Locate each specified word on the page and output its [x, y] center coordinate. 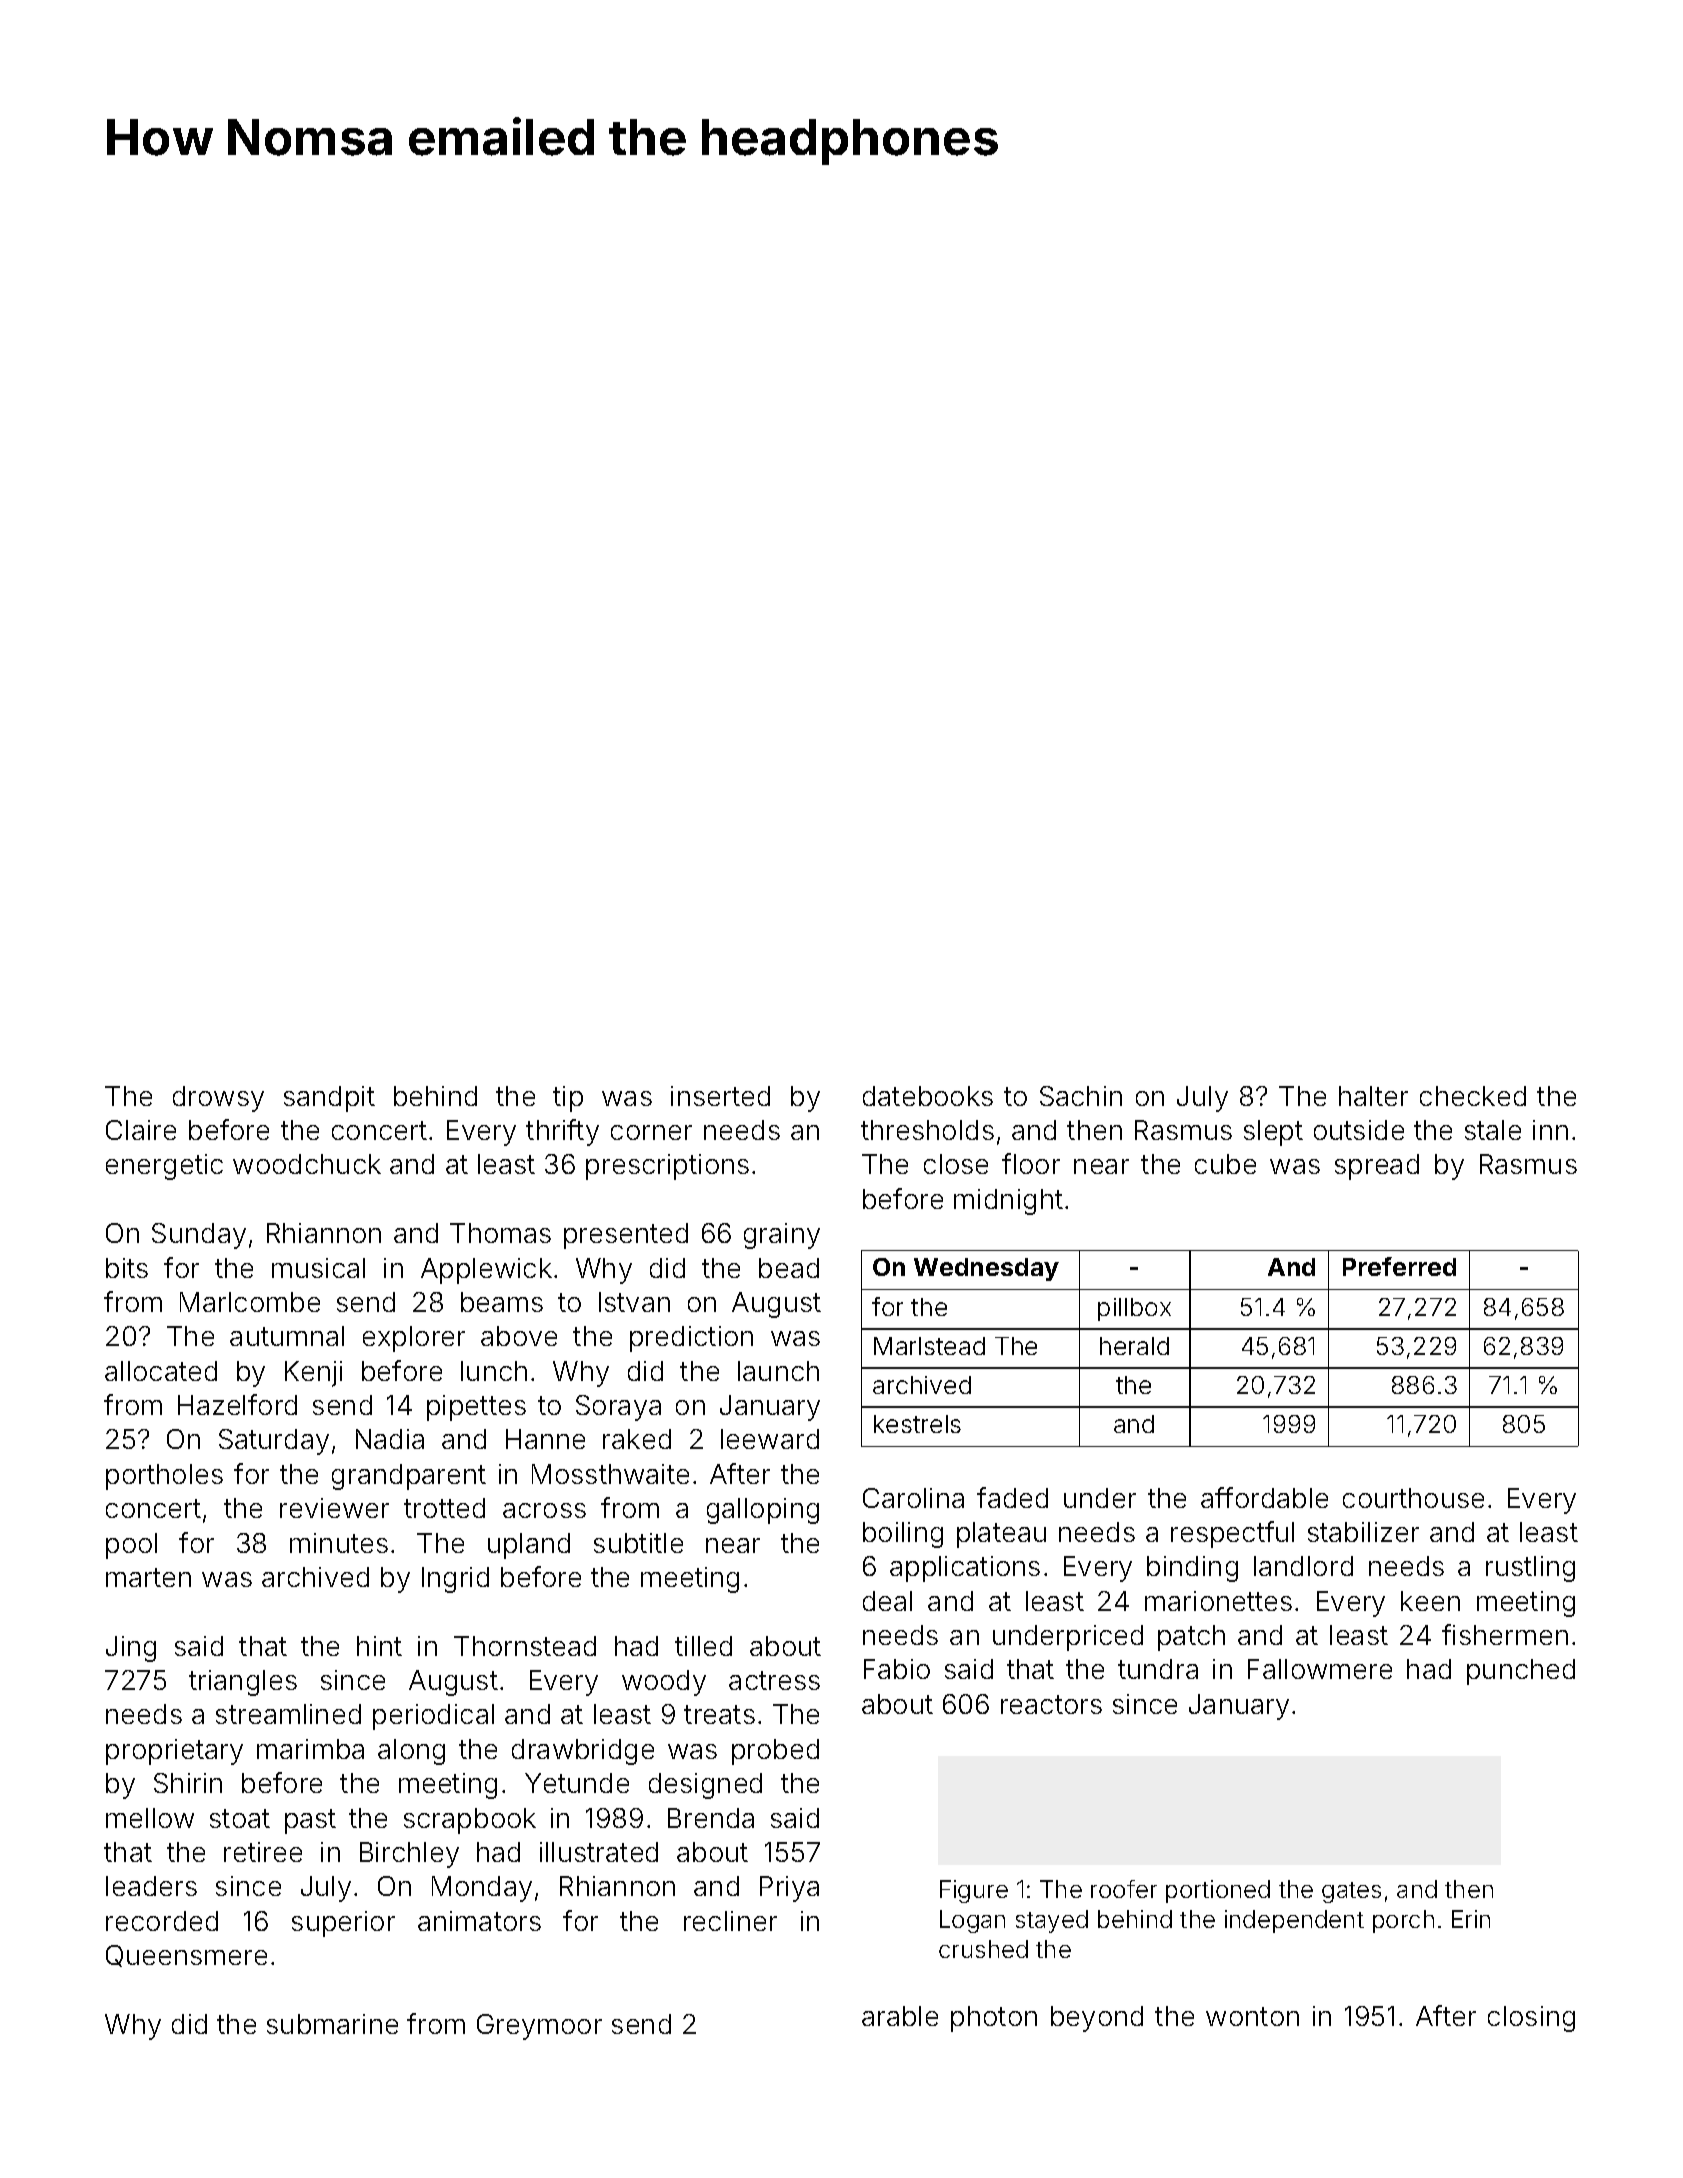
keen [1430, 1601]
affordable [1264, 1497]
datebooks [928, 1096]
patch [1191, 1638]
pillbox [1134, 1309]
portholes [164, 1477]
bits [127, 1268]
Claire [141, 1130]
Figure [974, 1891]
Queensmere [186, 1956]
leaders [151, 1886]
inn [1550, 1130]
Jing [131, 1649]
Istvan [634, 1302]
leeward [770, 1439]
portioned [1218, 1891]
